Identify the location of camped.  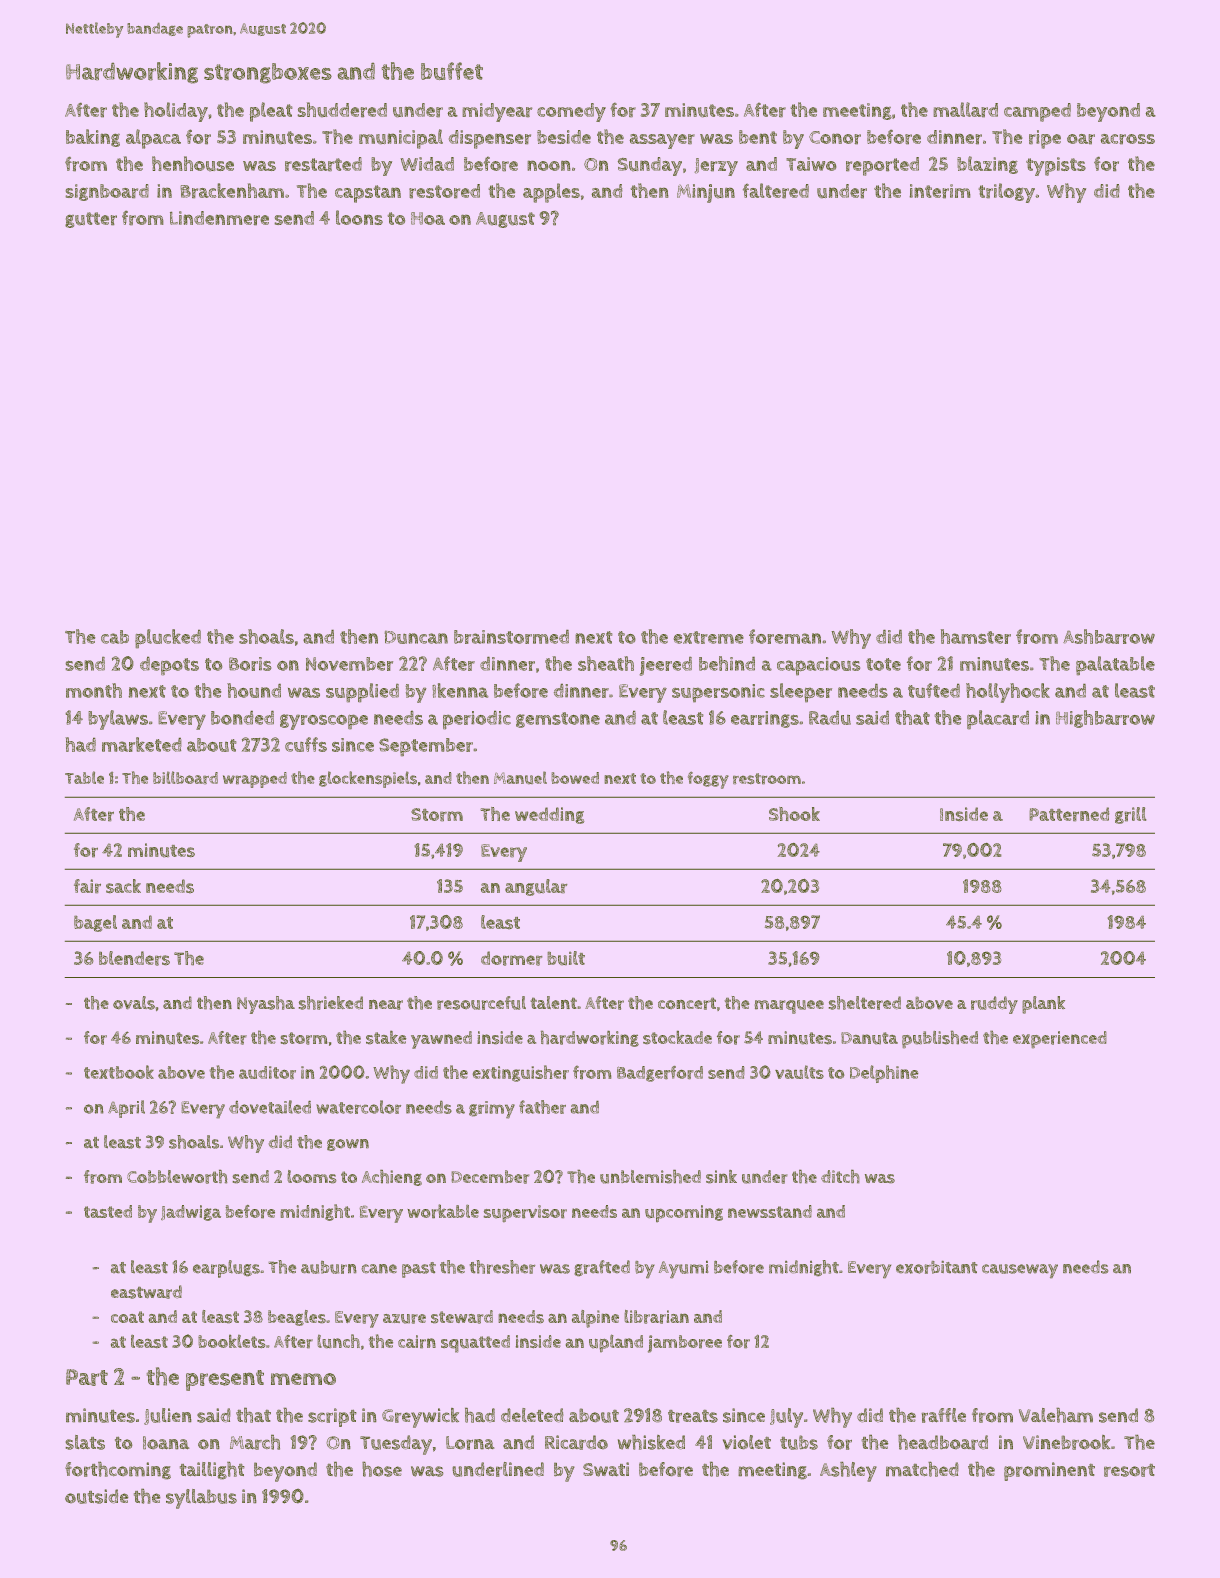
(1037, 112).
